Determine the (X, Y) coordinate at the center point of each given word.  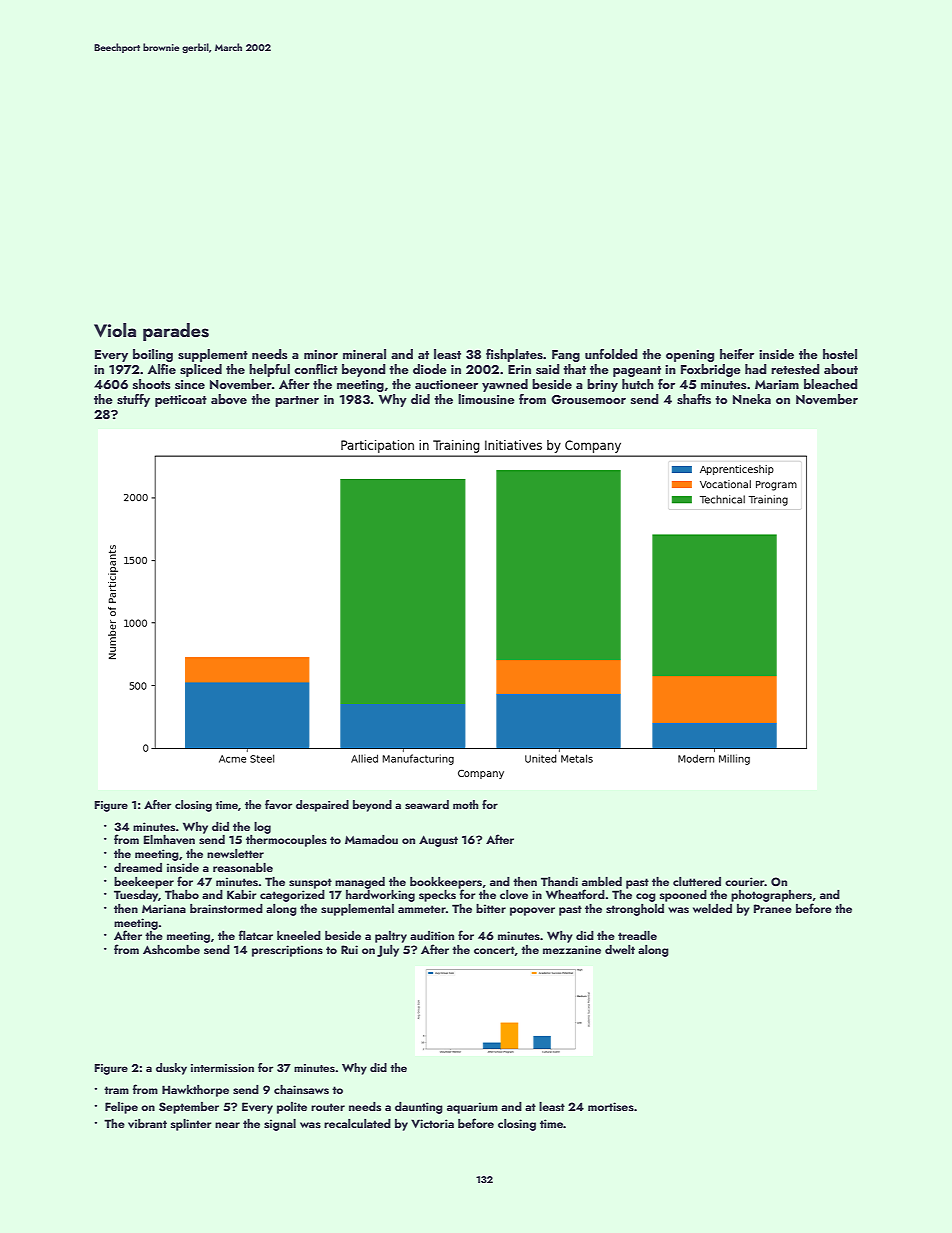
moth (466, 804)
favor (278, 804)
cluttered (697, 881)
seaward (427, 804)
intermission (222, 1068)
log (262, 828)
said (548, 369)
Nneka (752, 399)
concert (494, 950)
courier (745, 881)
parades (176, 332)
